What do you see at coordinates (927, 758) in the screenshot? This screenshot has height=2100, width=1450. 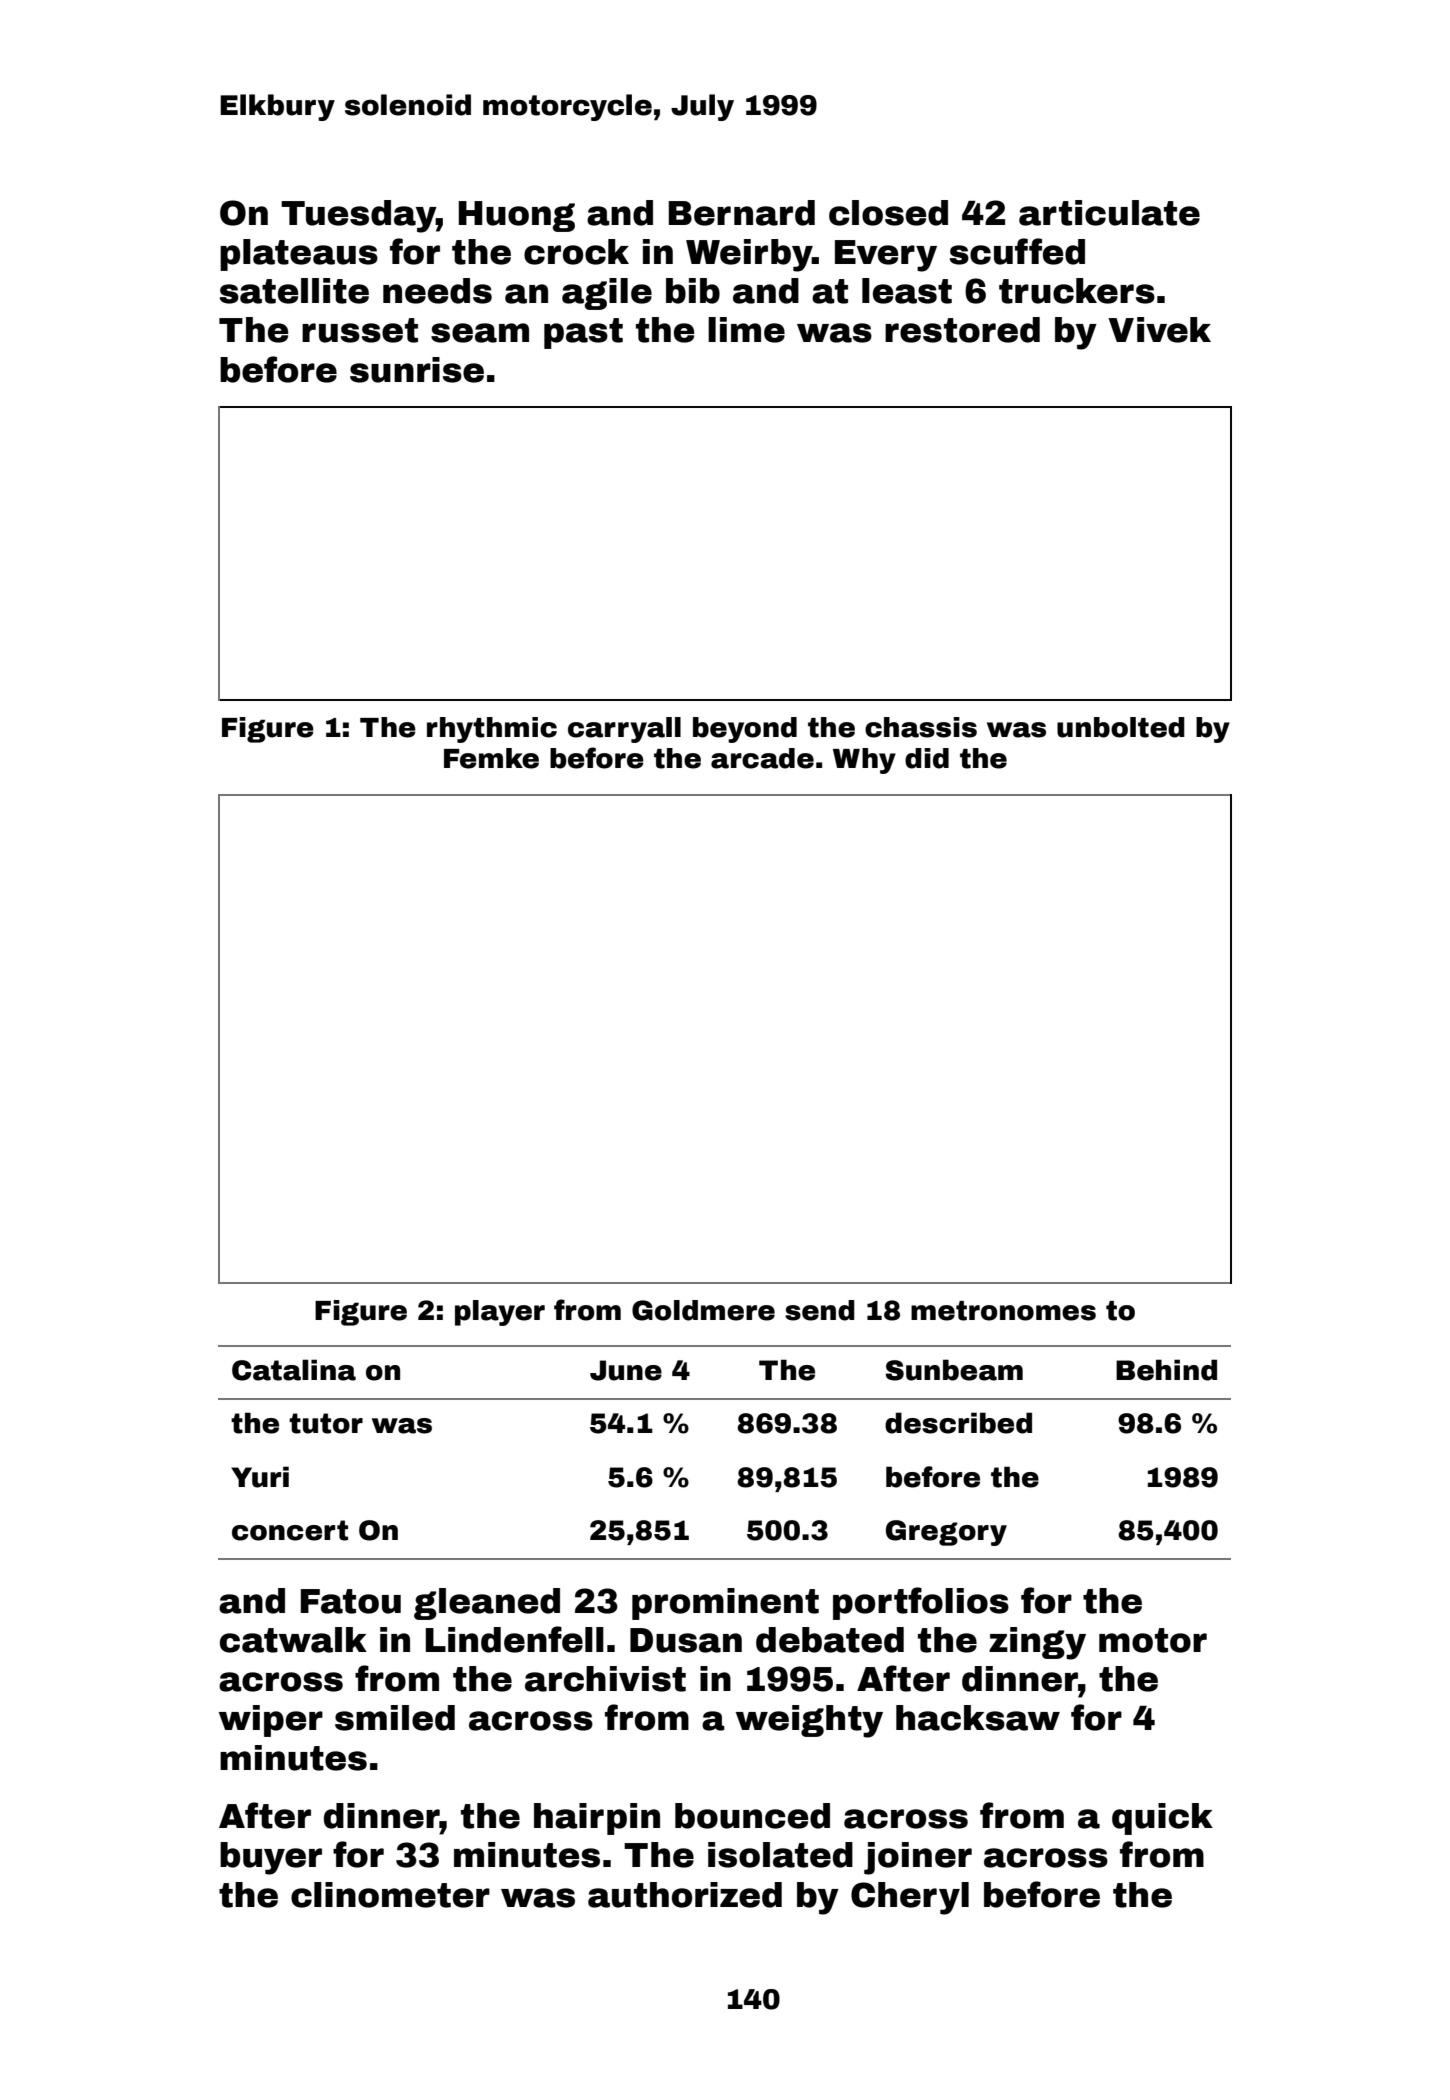 I see `did` at bounding box center [927, 758].
